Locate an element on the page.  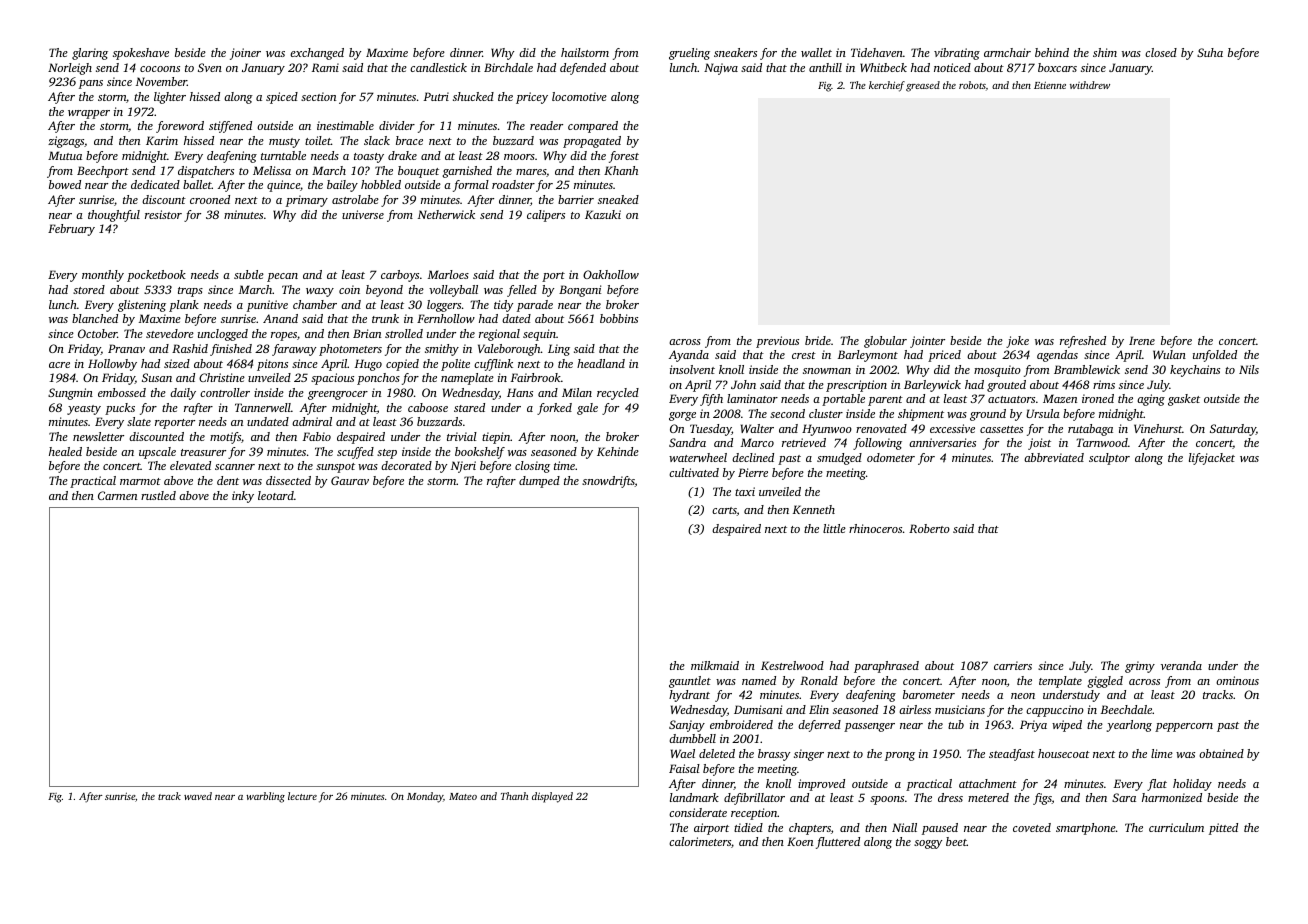
hydrant is located at coordinates (689, 696).
